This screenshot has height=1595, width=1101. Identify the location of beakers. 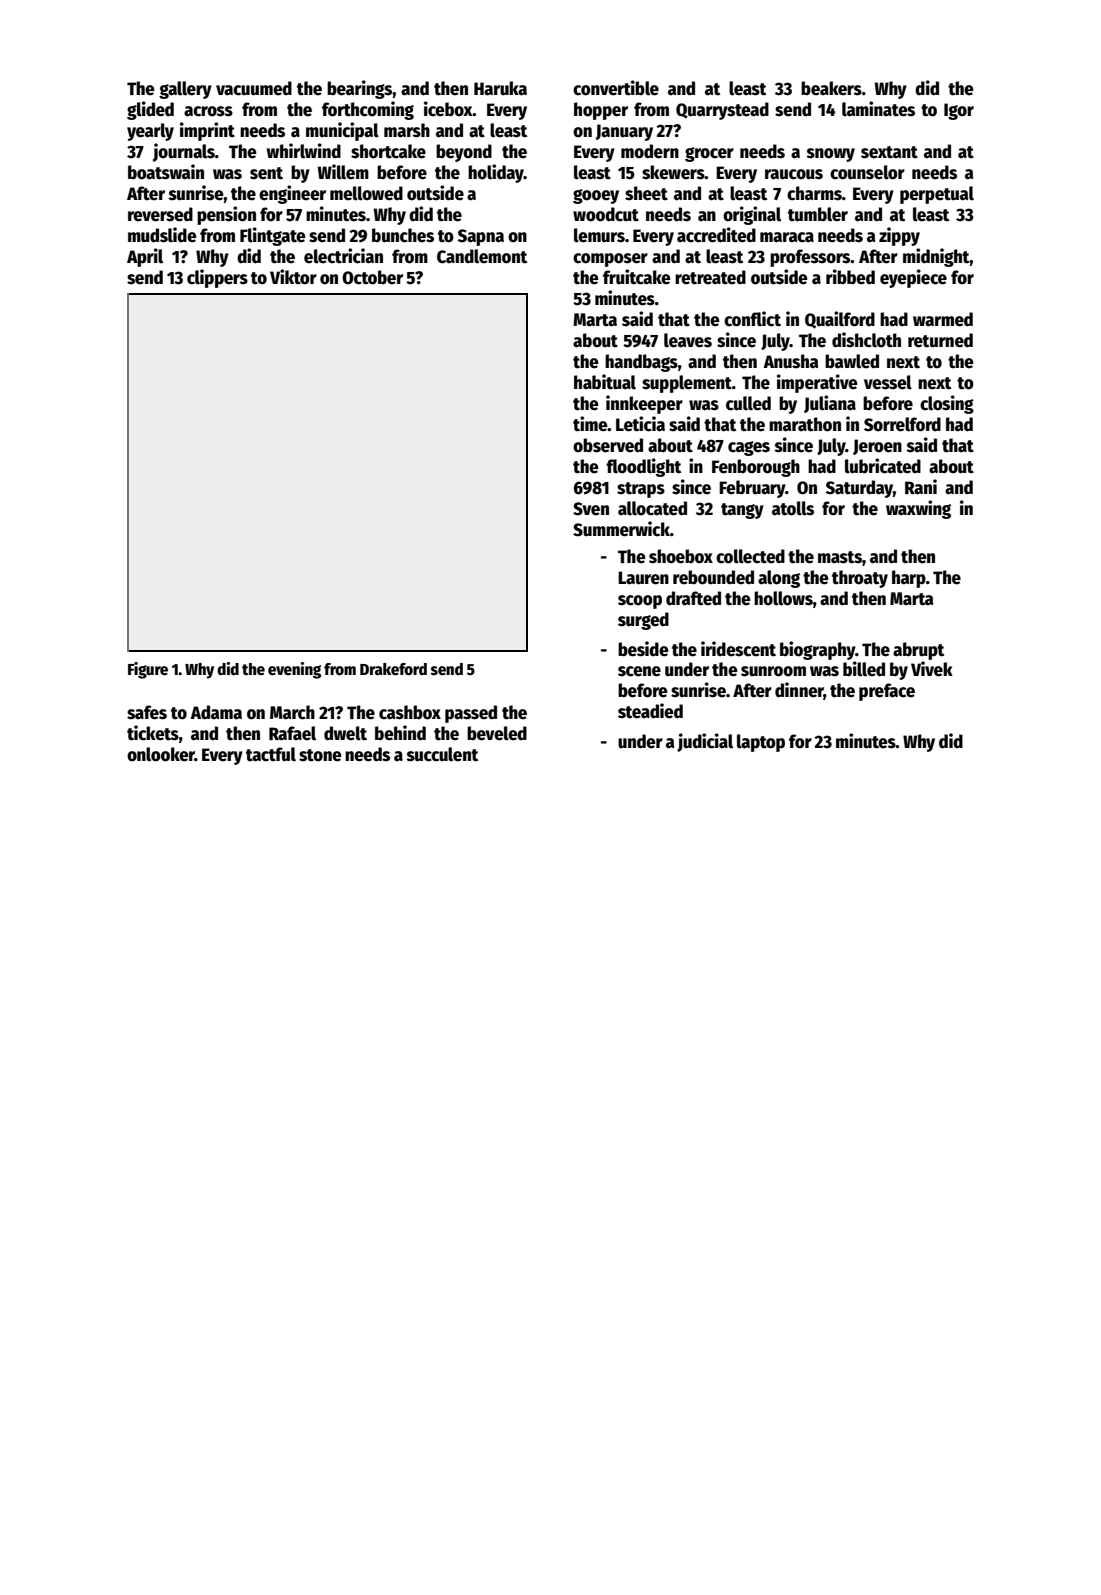
(831, 88).
